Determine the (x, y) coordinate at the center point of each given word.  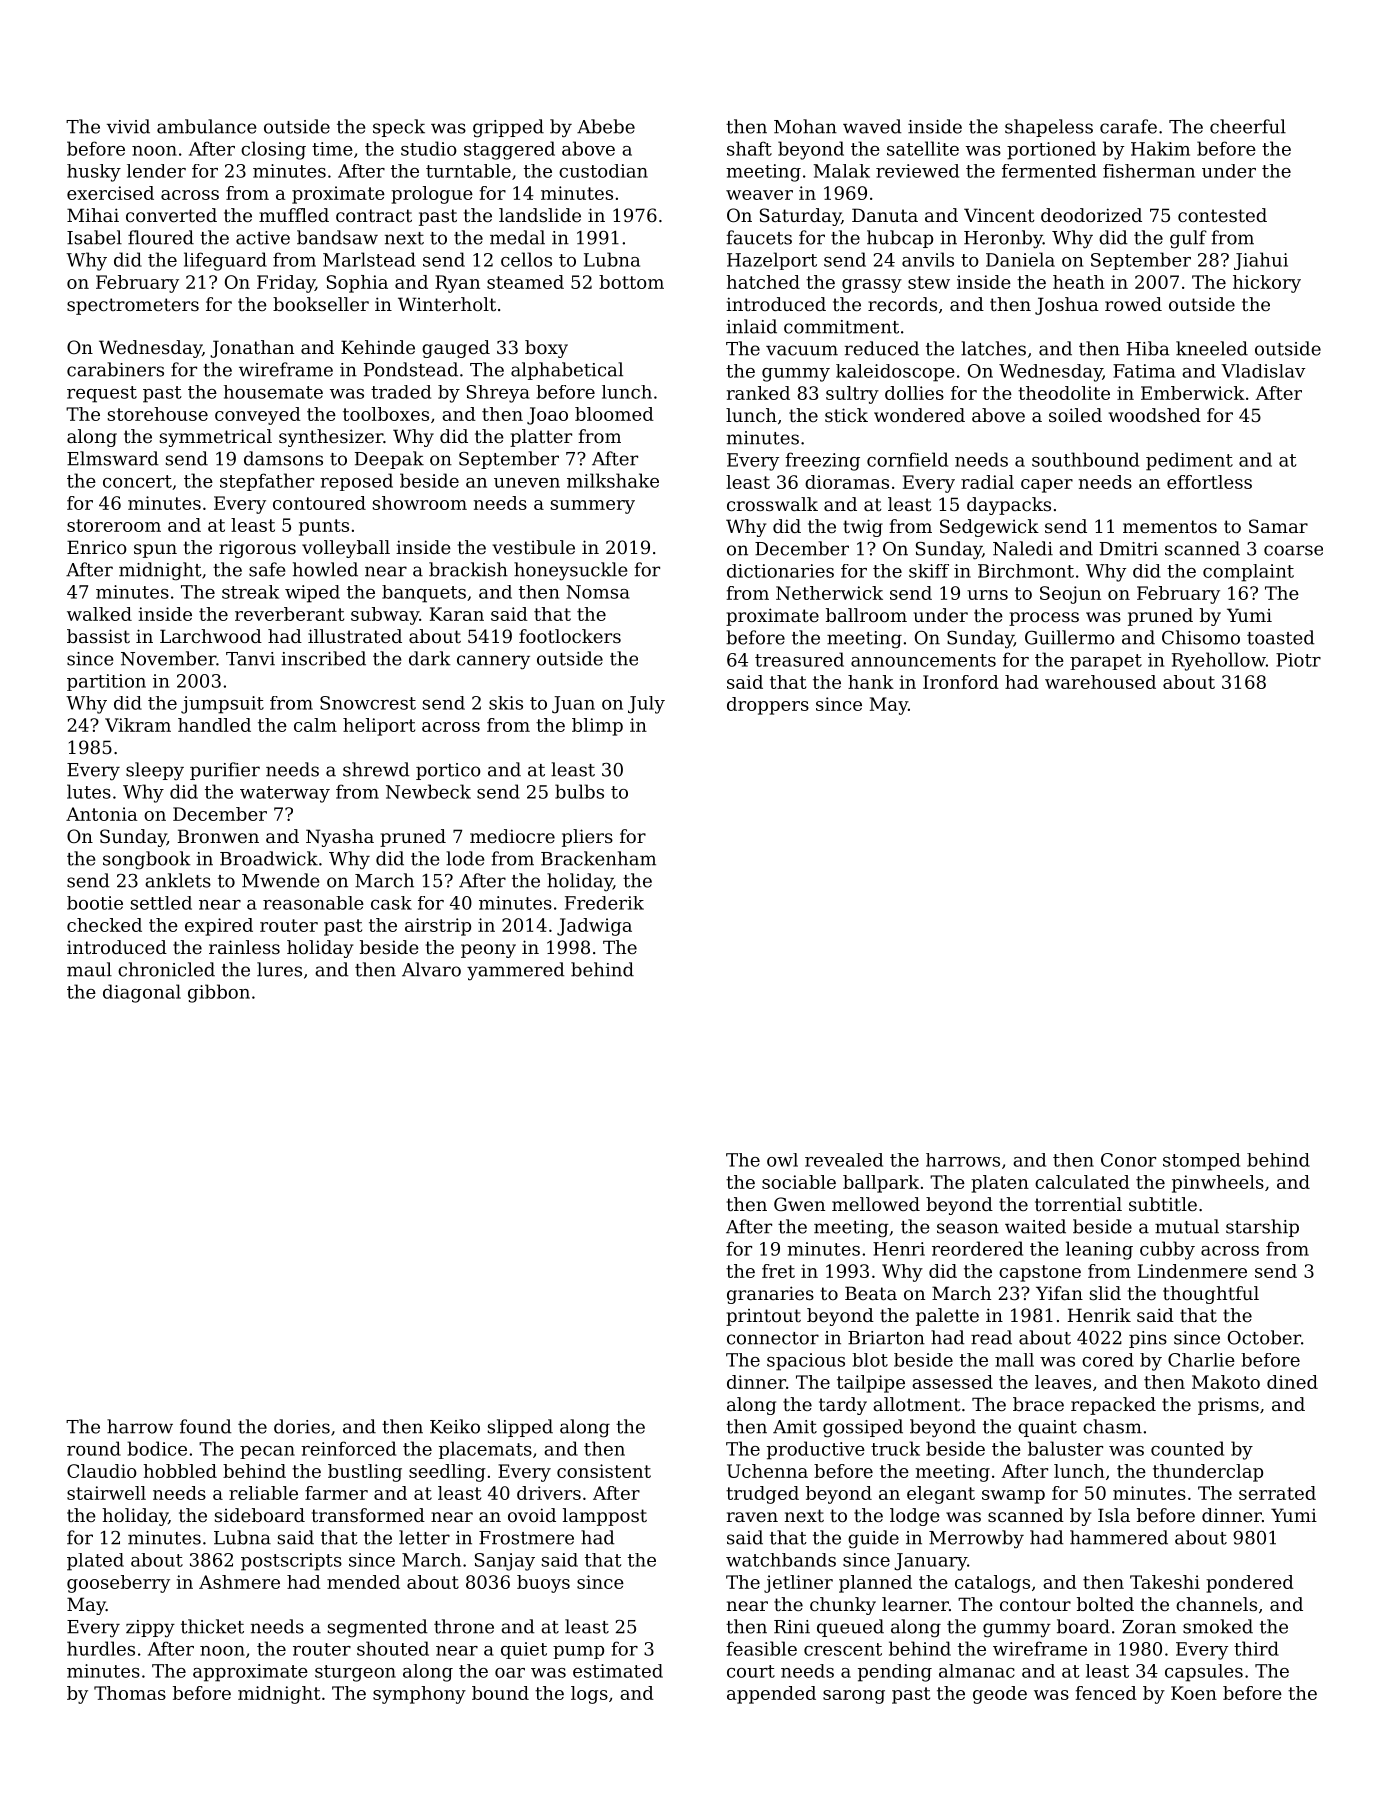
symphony (419, 1695)
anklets (178, 880)
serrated (1277, 1493)
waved (872, 126)
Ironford (961, 682)
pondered (1250, 1584)
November (168, 658)
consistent (604, 1471)
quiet (524, 1650)
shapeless (1049, 128)
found (206, 1426)
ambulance (207, 126)
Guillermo (1070, 637)
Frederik (604, 903)
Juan (573, 705)
